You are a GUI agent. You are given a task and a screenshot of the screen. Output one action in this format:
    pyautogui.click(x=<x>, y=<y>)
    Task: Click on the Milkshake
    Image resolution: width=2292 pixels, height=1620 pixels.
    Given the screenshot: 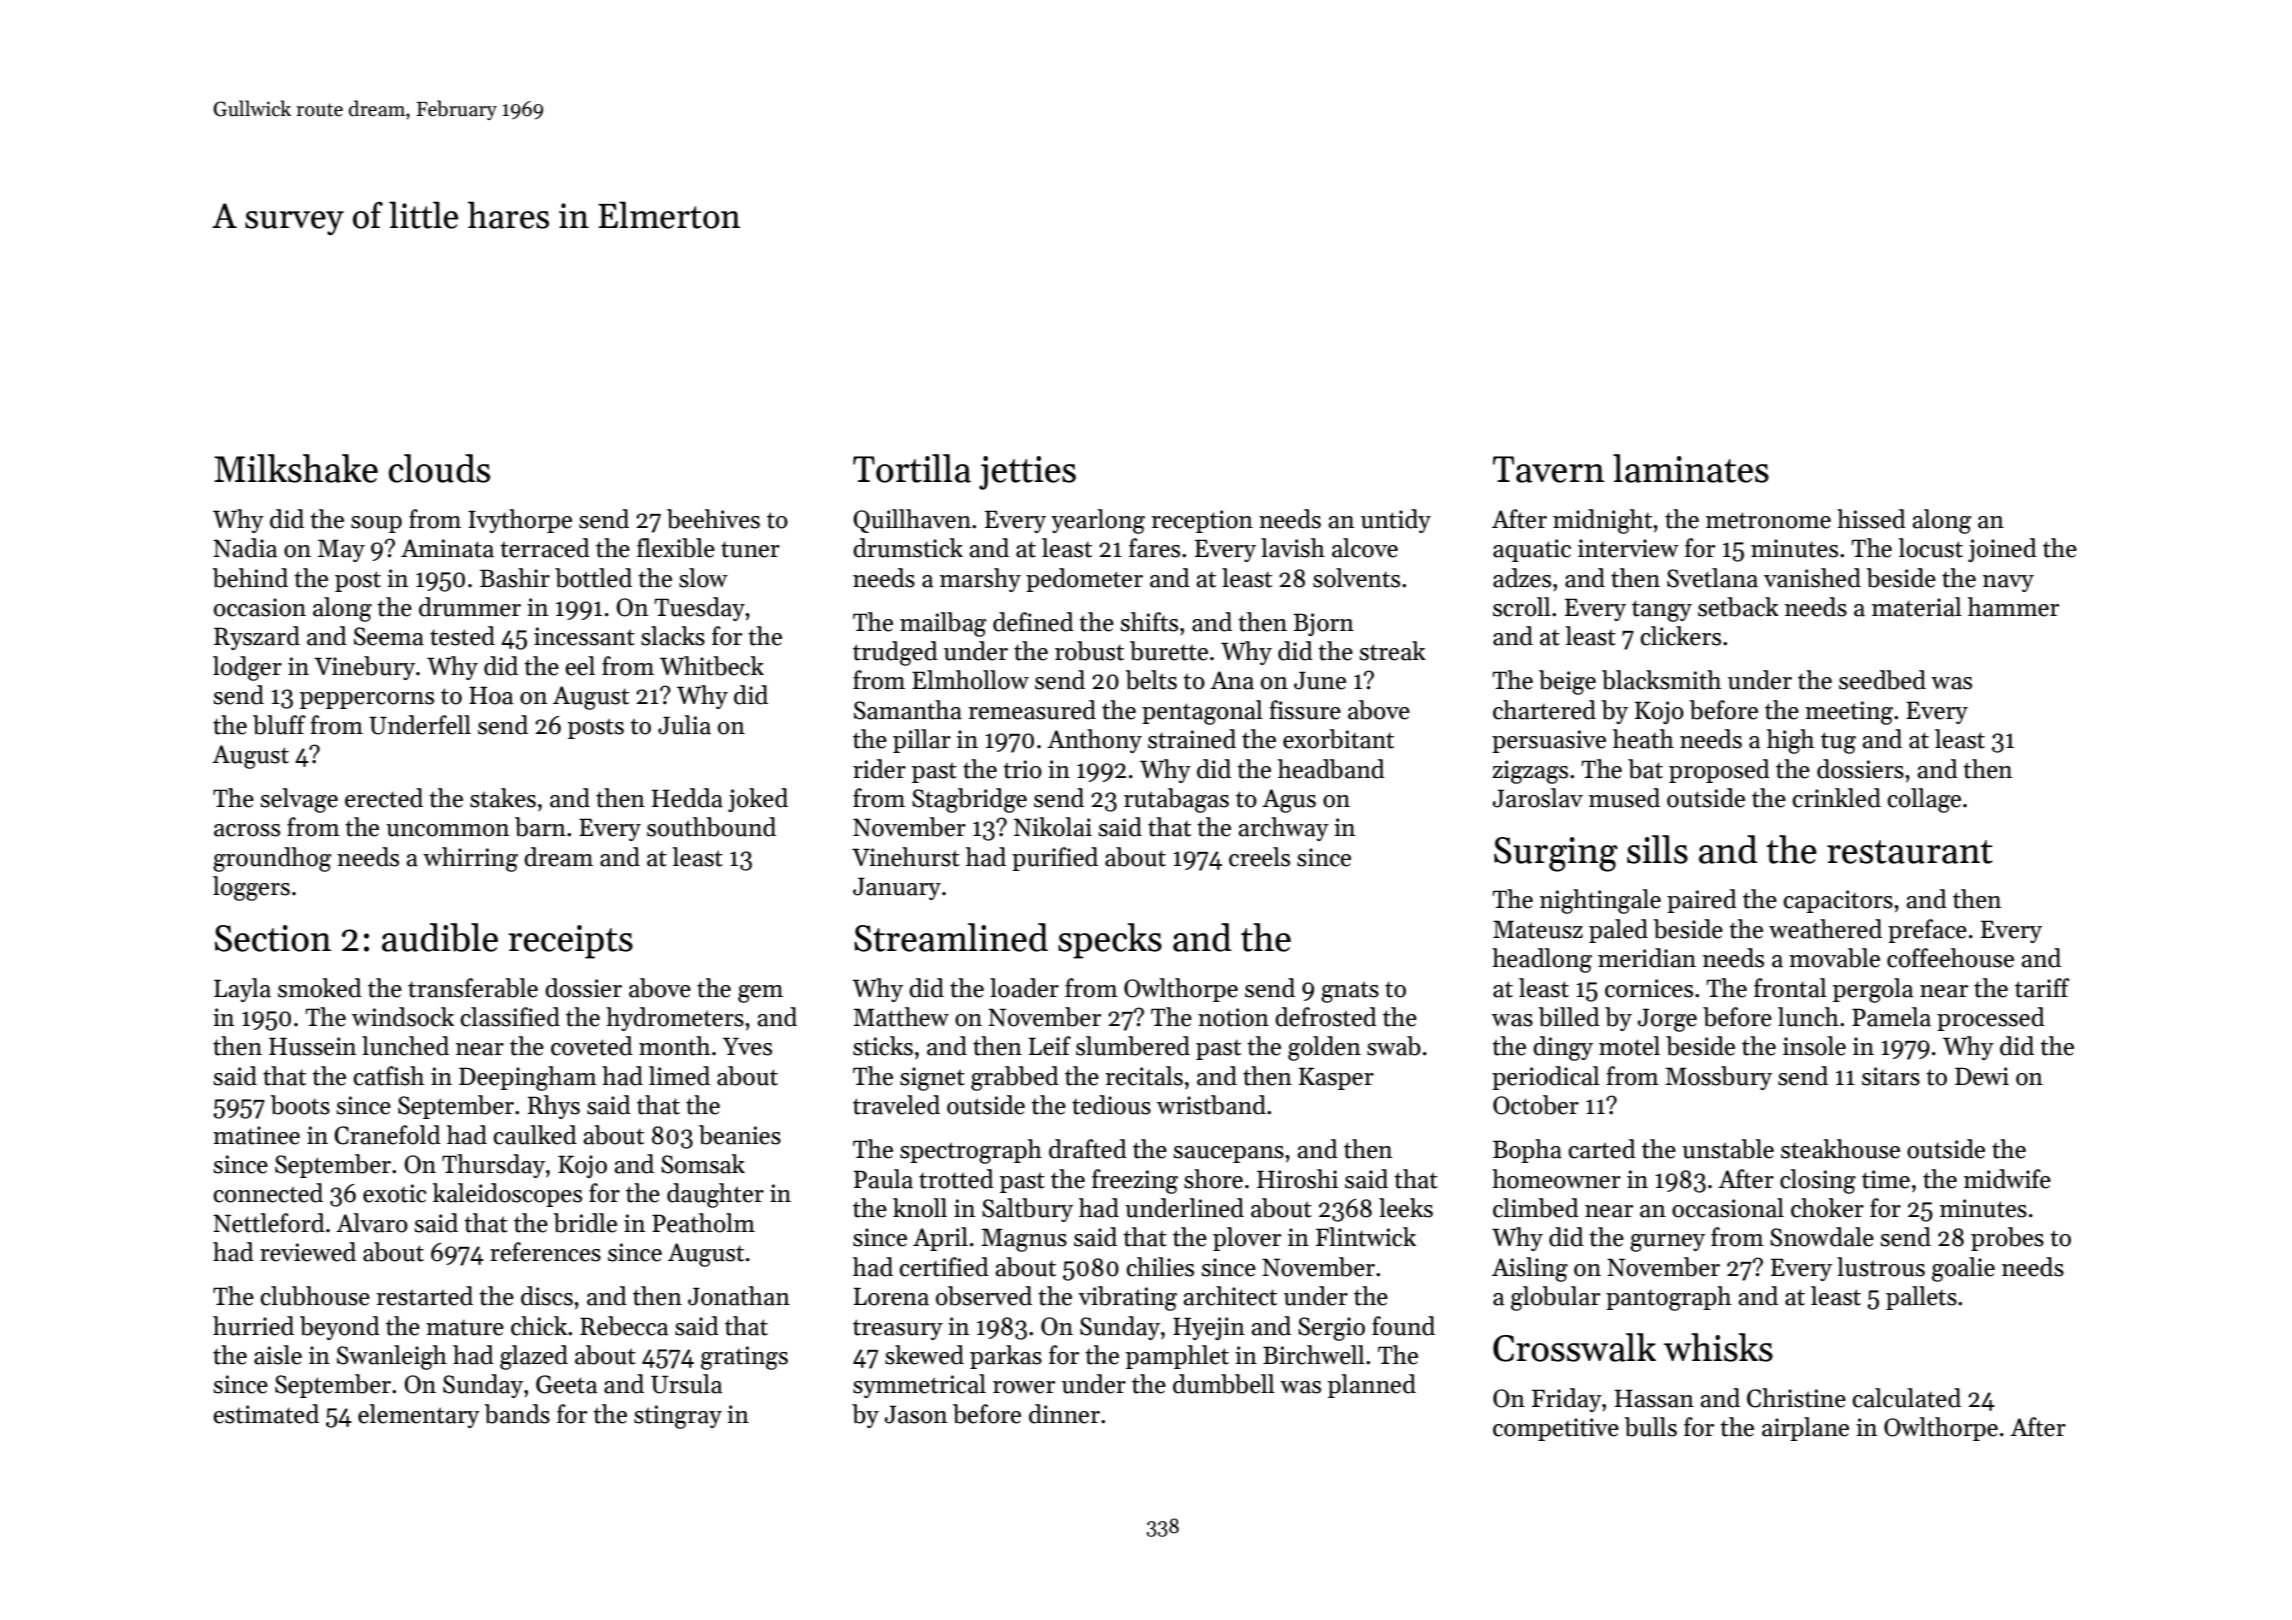 What is the action you would take?
    pyautogui.click(x=296, y=468)
